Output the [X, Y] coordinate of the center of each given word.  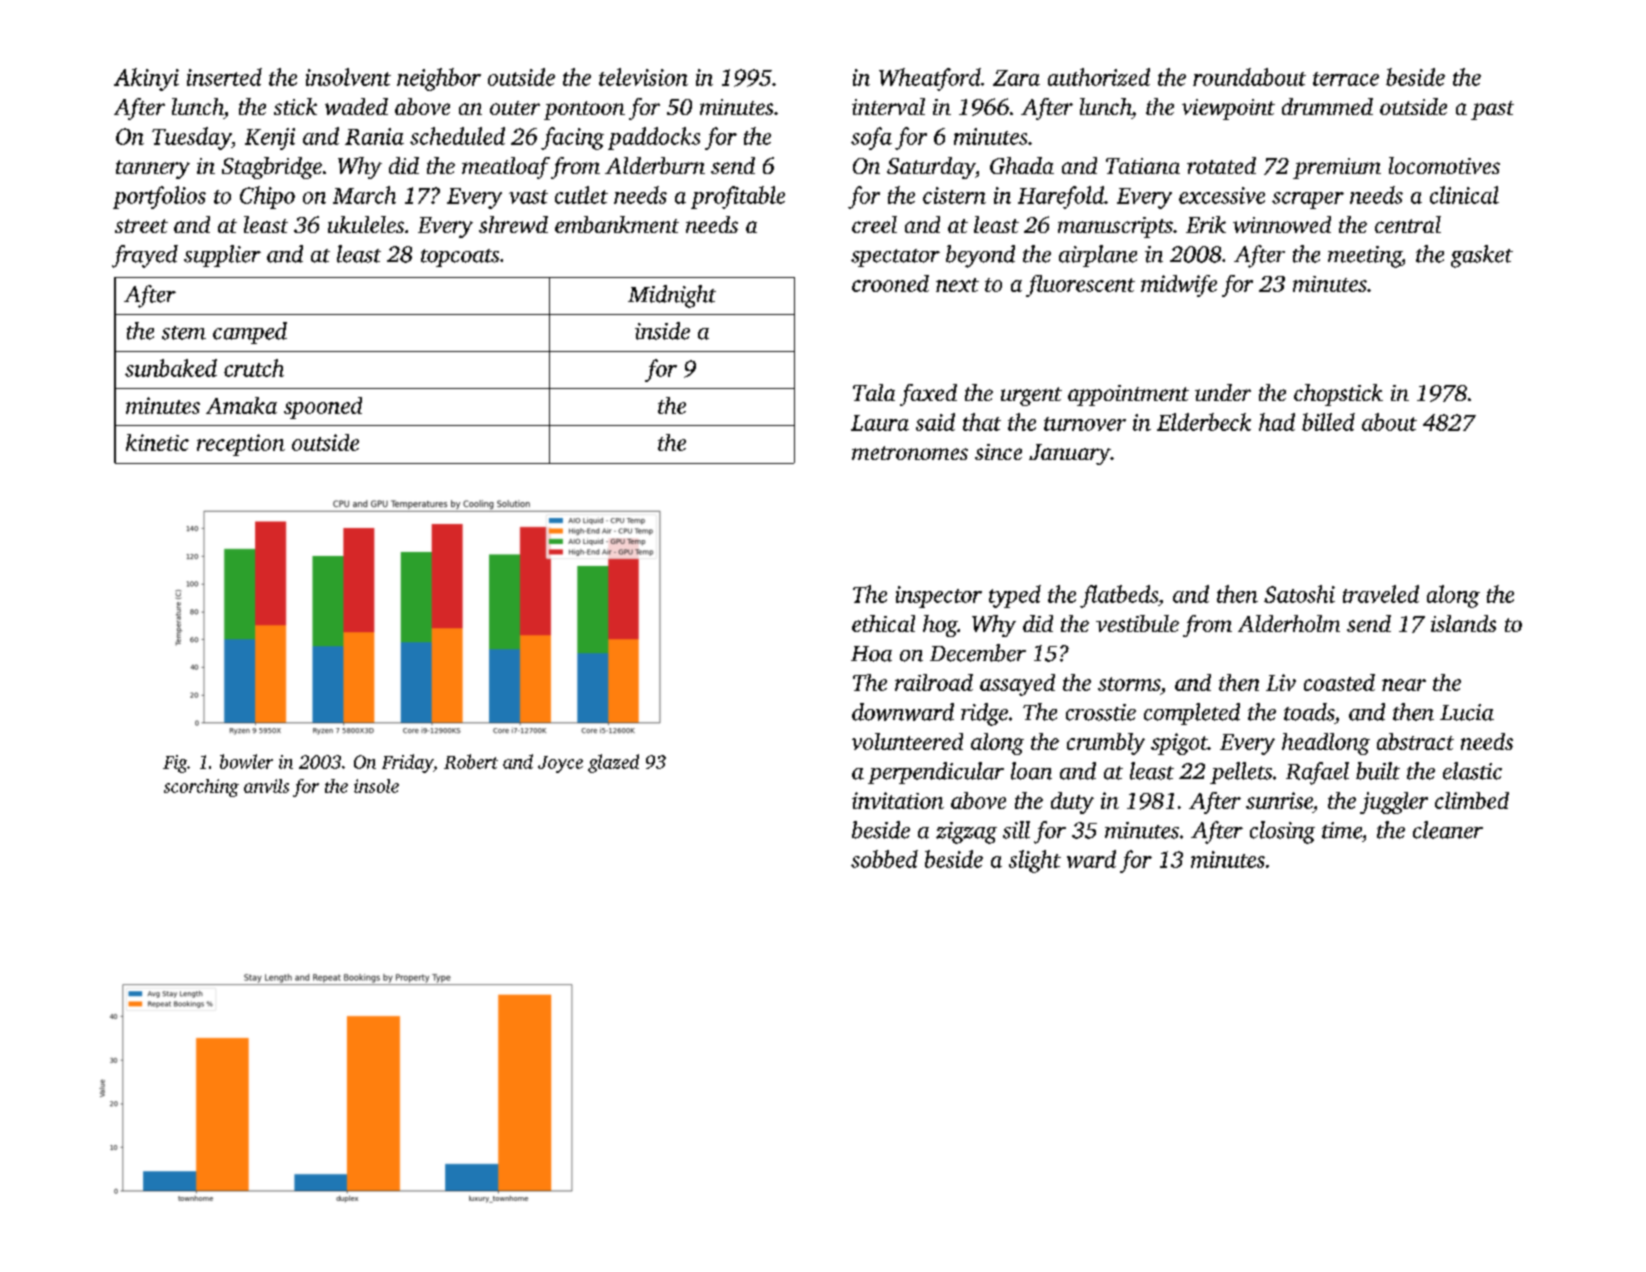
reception [241, 445]
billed [1328, 422]
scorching [201, 788]
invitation [898, 800]
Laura [880, 423]
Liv [1281, 682]
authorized [1099, 77]
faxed [928, 395]
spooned [323, 408]
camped [250, 333]
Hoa [871, 654]
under [1223, 392]
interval [888, 106]
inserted [224, 77]
